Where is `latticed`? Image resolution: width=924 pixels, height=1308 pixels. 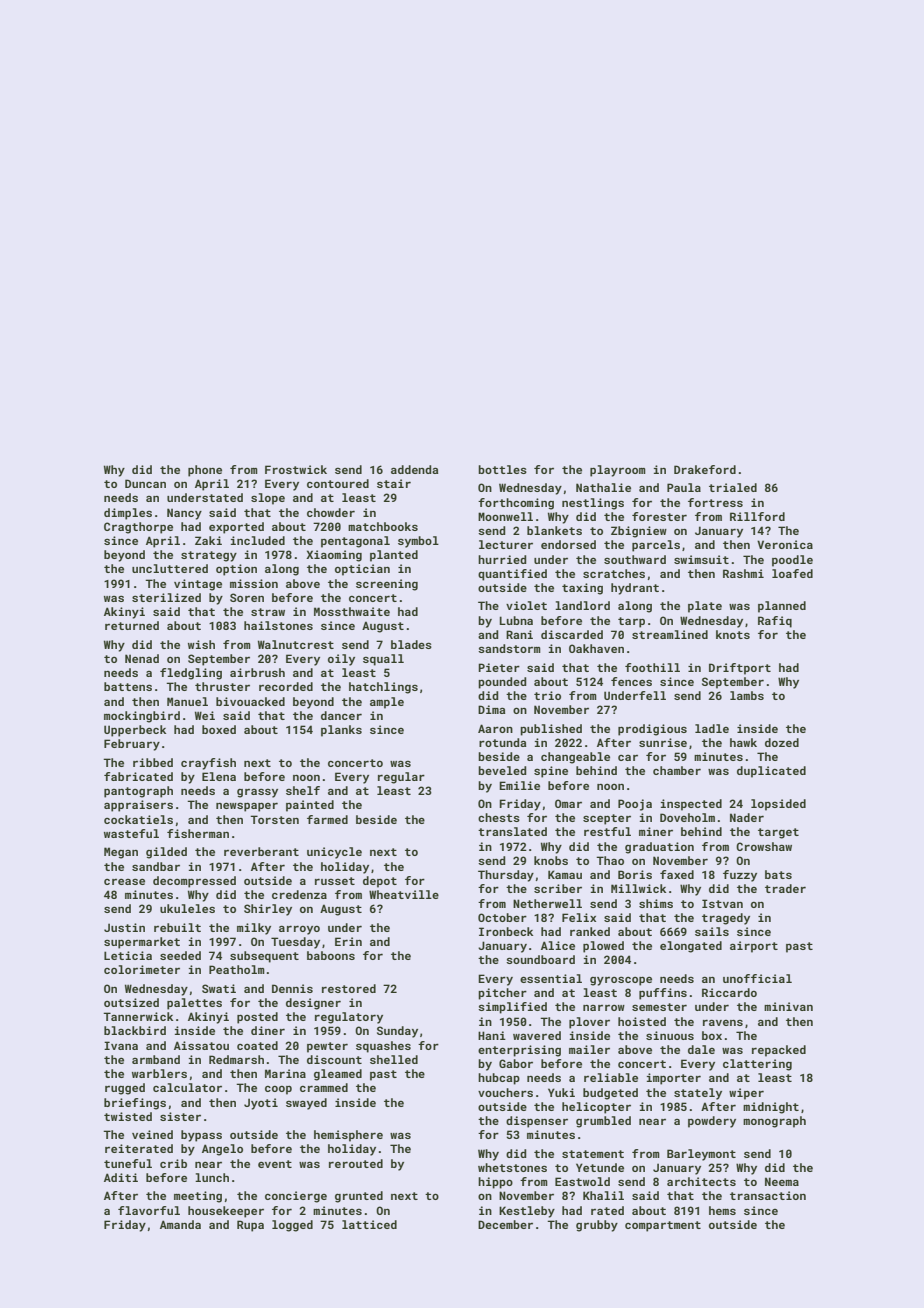 latticed is located at coordinates (369, 1224).
